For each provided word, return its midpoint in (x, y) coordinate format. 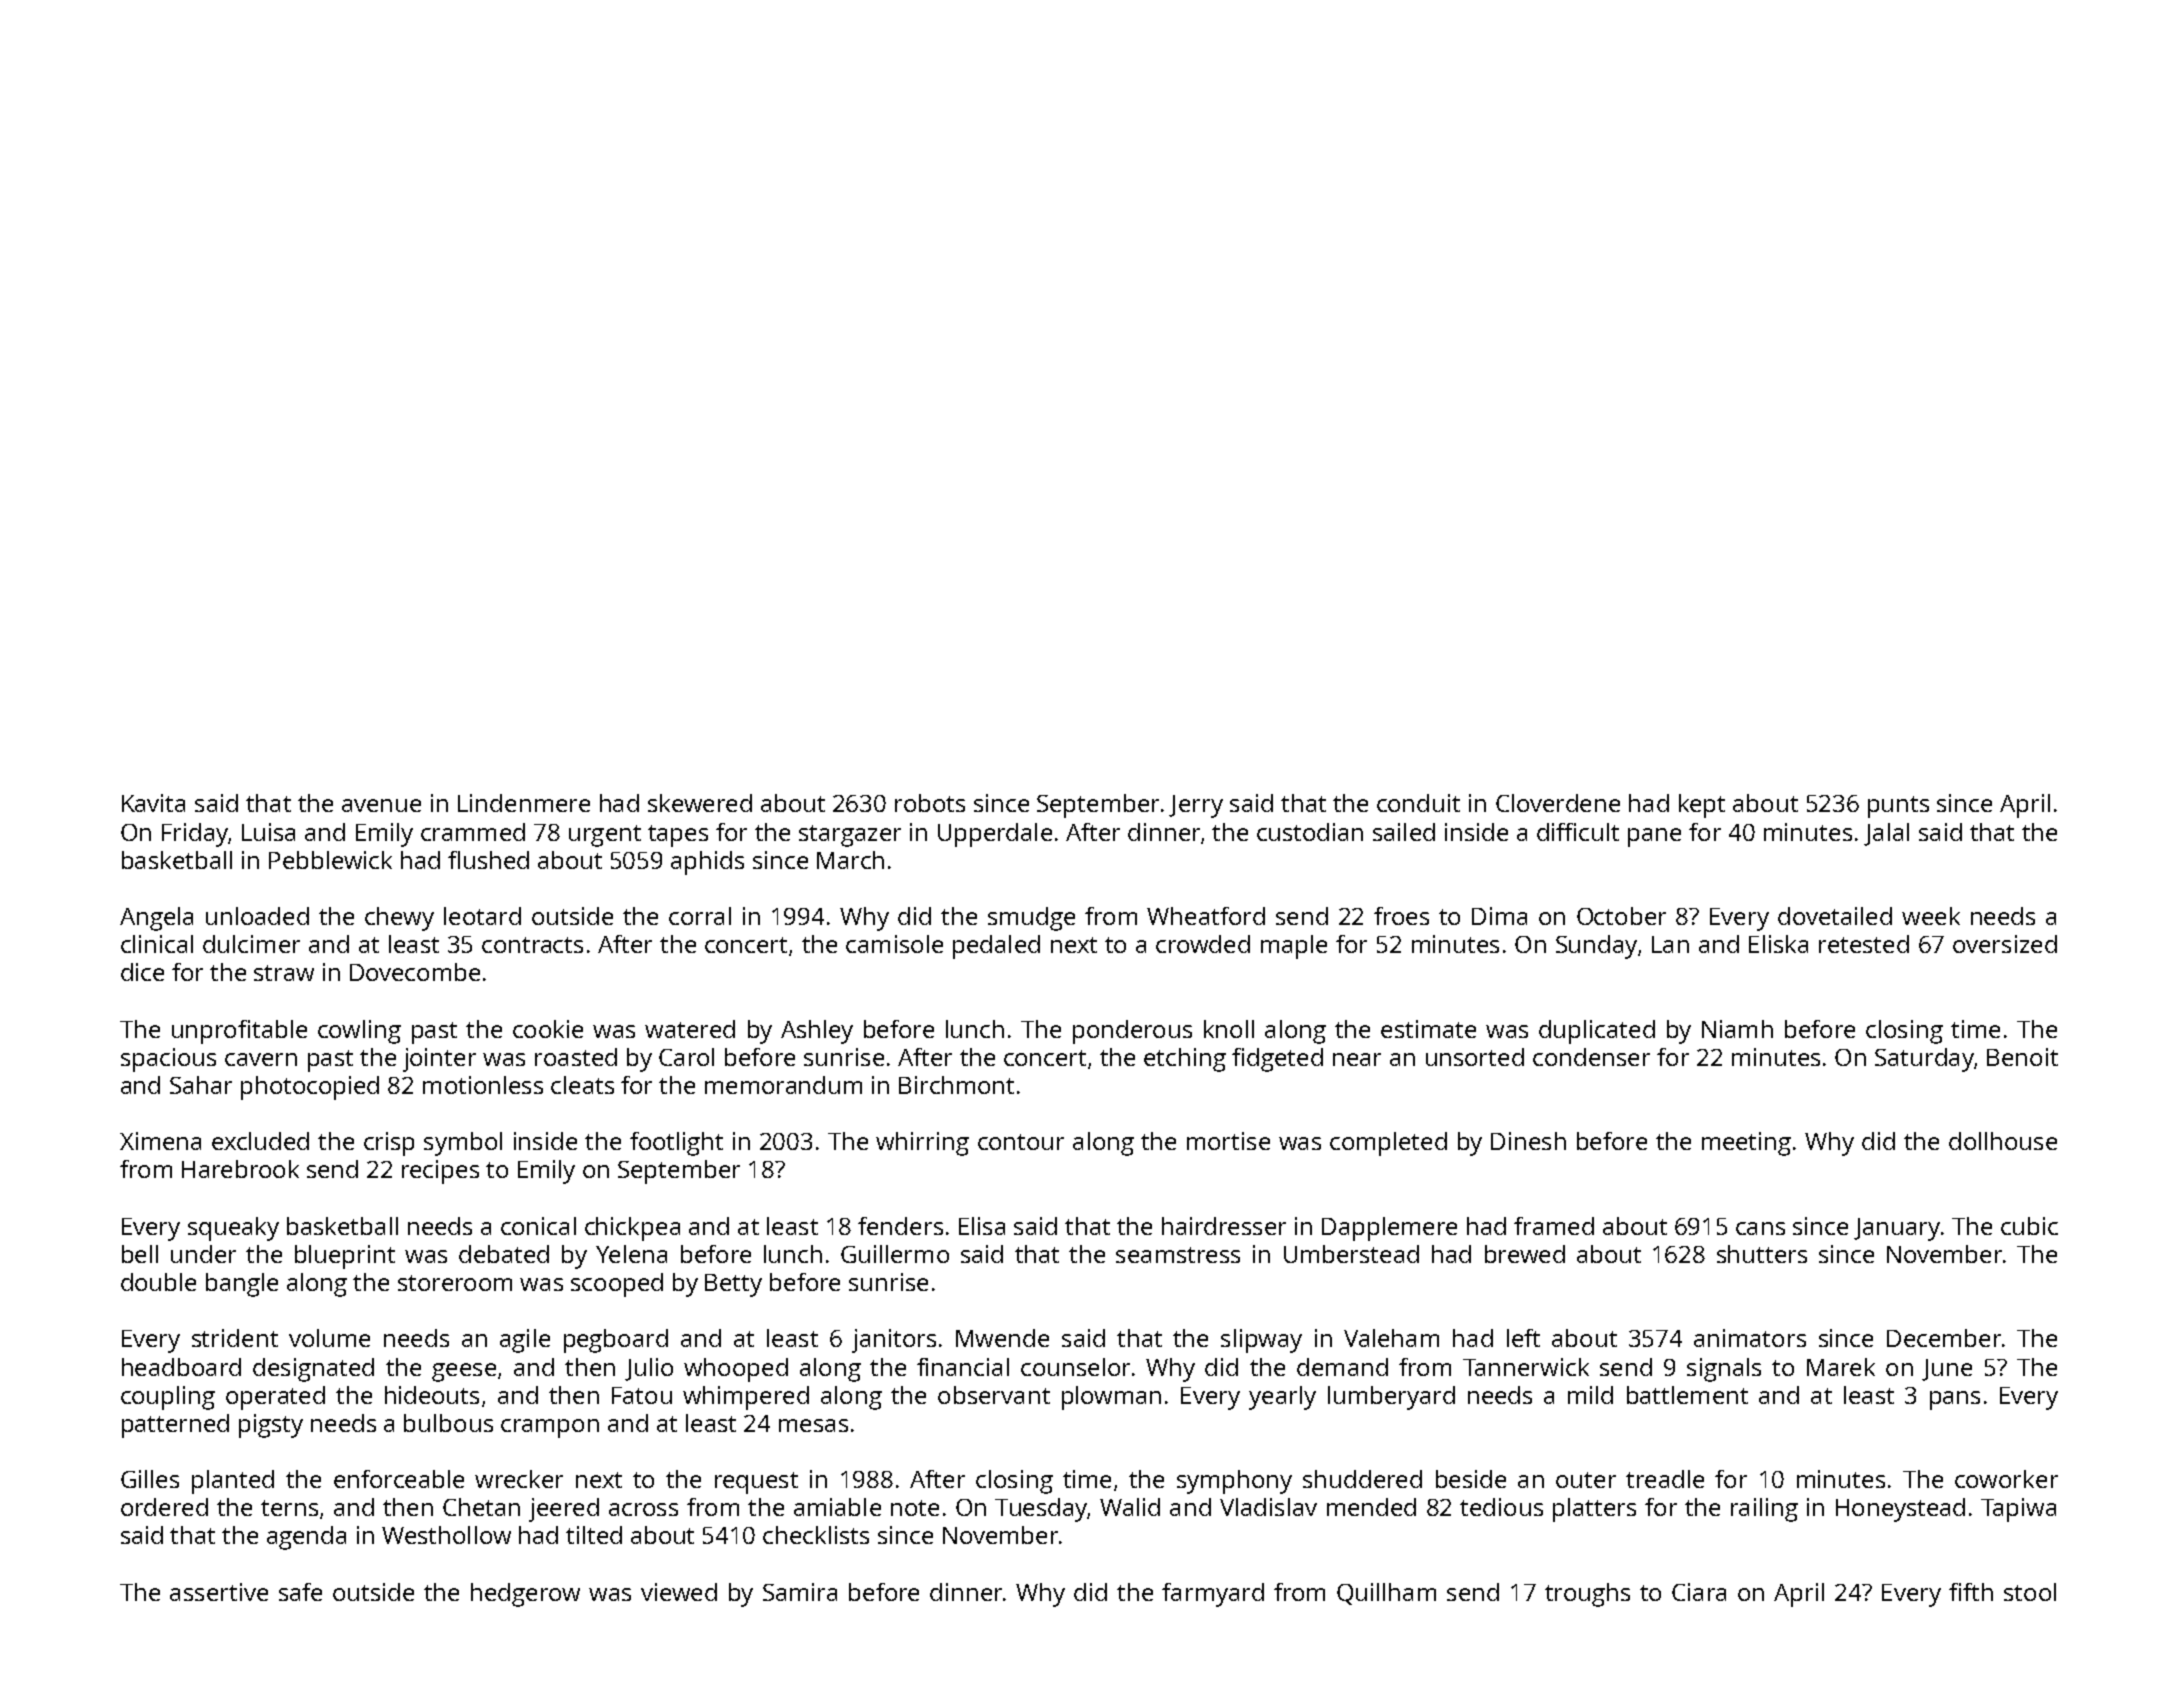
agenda (306, 1538)
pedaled (996, 947)
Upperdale (995, 835)
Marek (1841, 1367)
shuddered (1362, 1479)
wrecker (519, 1479)
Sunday (1596, 947)
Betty (733, 1285)
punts (1898, 807)
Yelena (631, 1254)
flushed (488, 860)
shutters (1762, 1254)
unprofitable (239, 1032)
